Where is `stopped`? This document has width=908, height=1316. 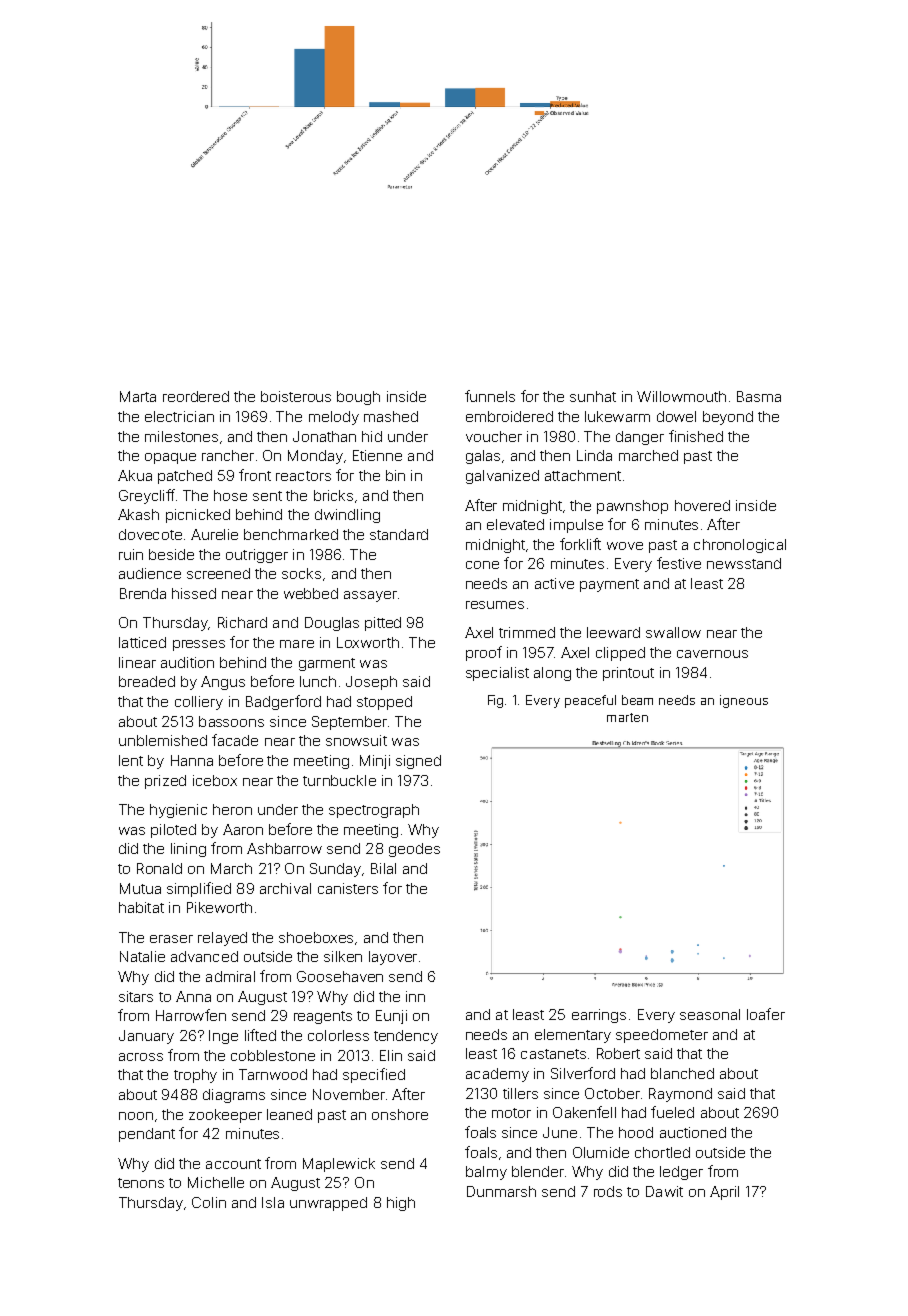 stopped is located at coordinates (384, 703).
